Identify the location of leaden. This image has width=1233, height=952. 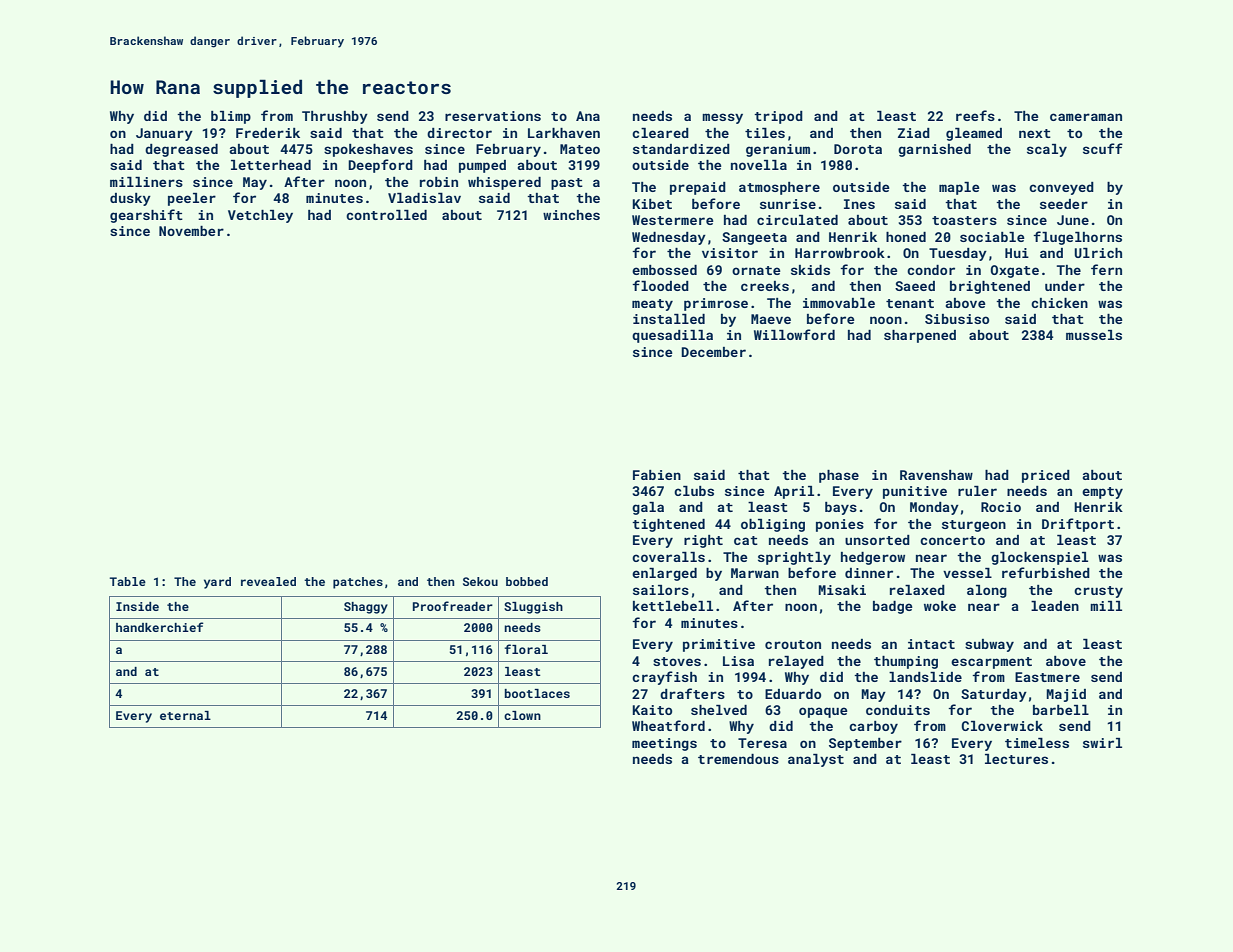
(1055, 606).
